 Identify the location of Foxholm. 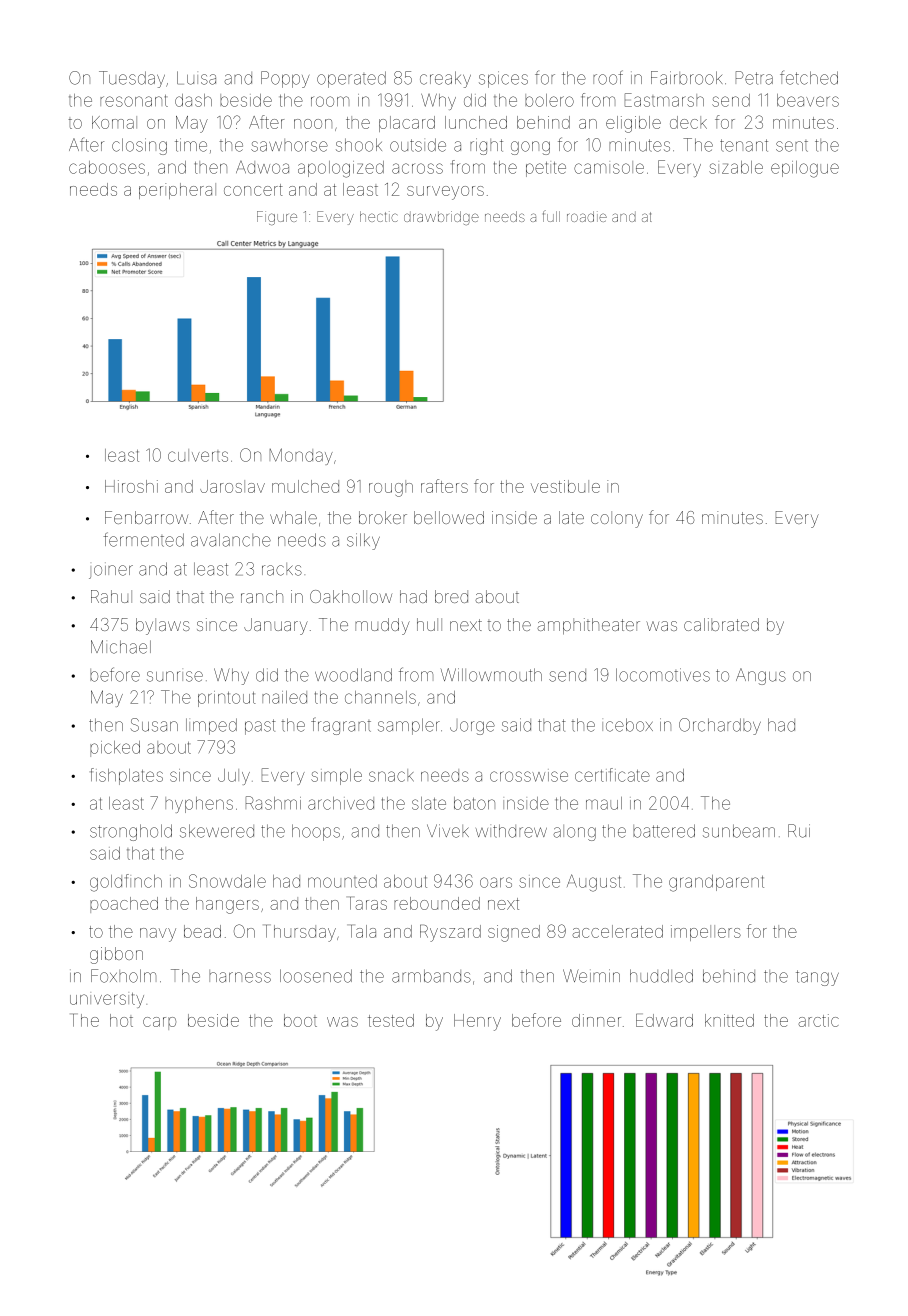
(123, 976).
